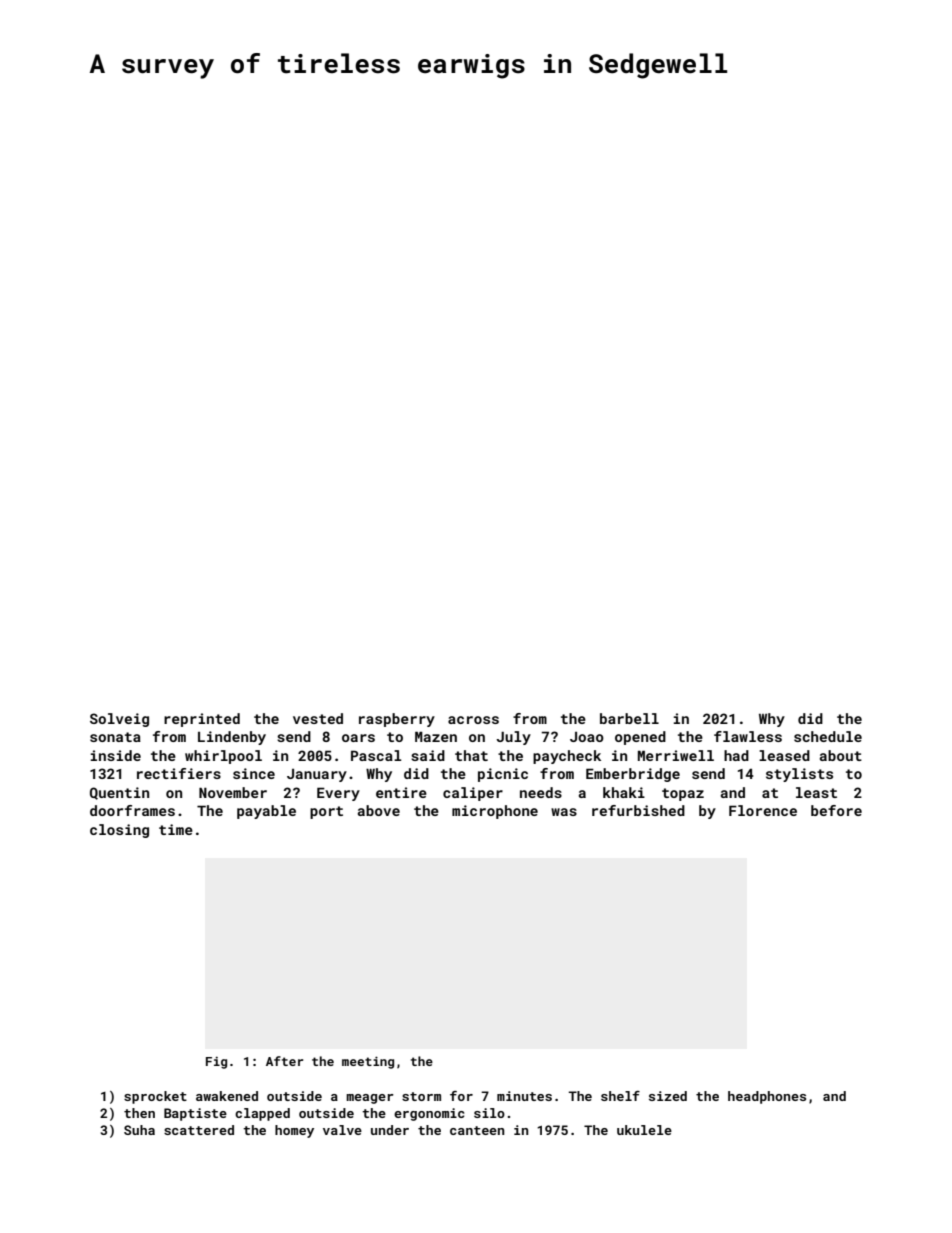 The width and height of the screenshot is (952, 1233). I want to click on Florence, so click(763, 810).
